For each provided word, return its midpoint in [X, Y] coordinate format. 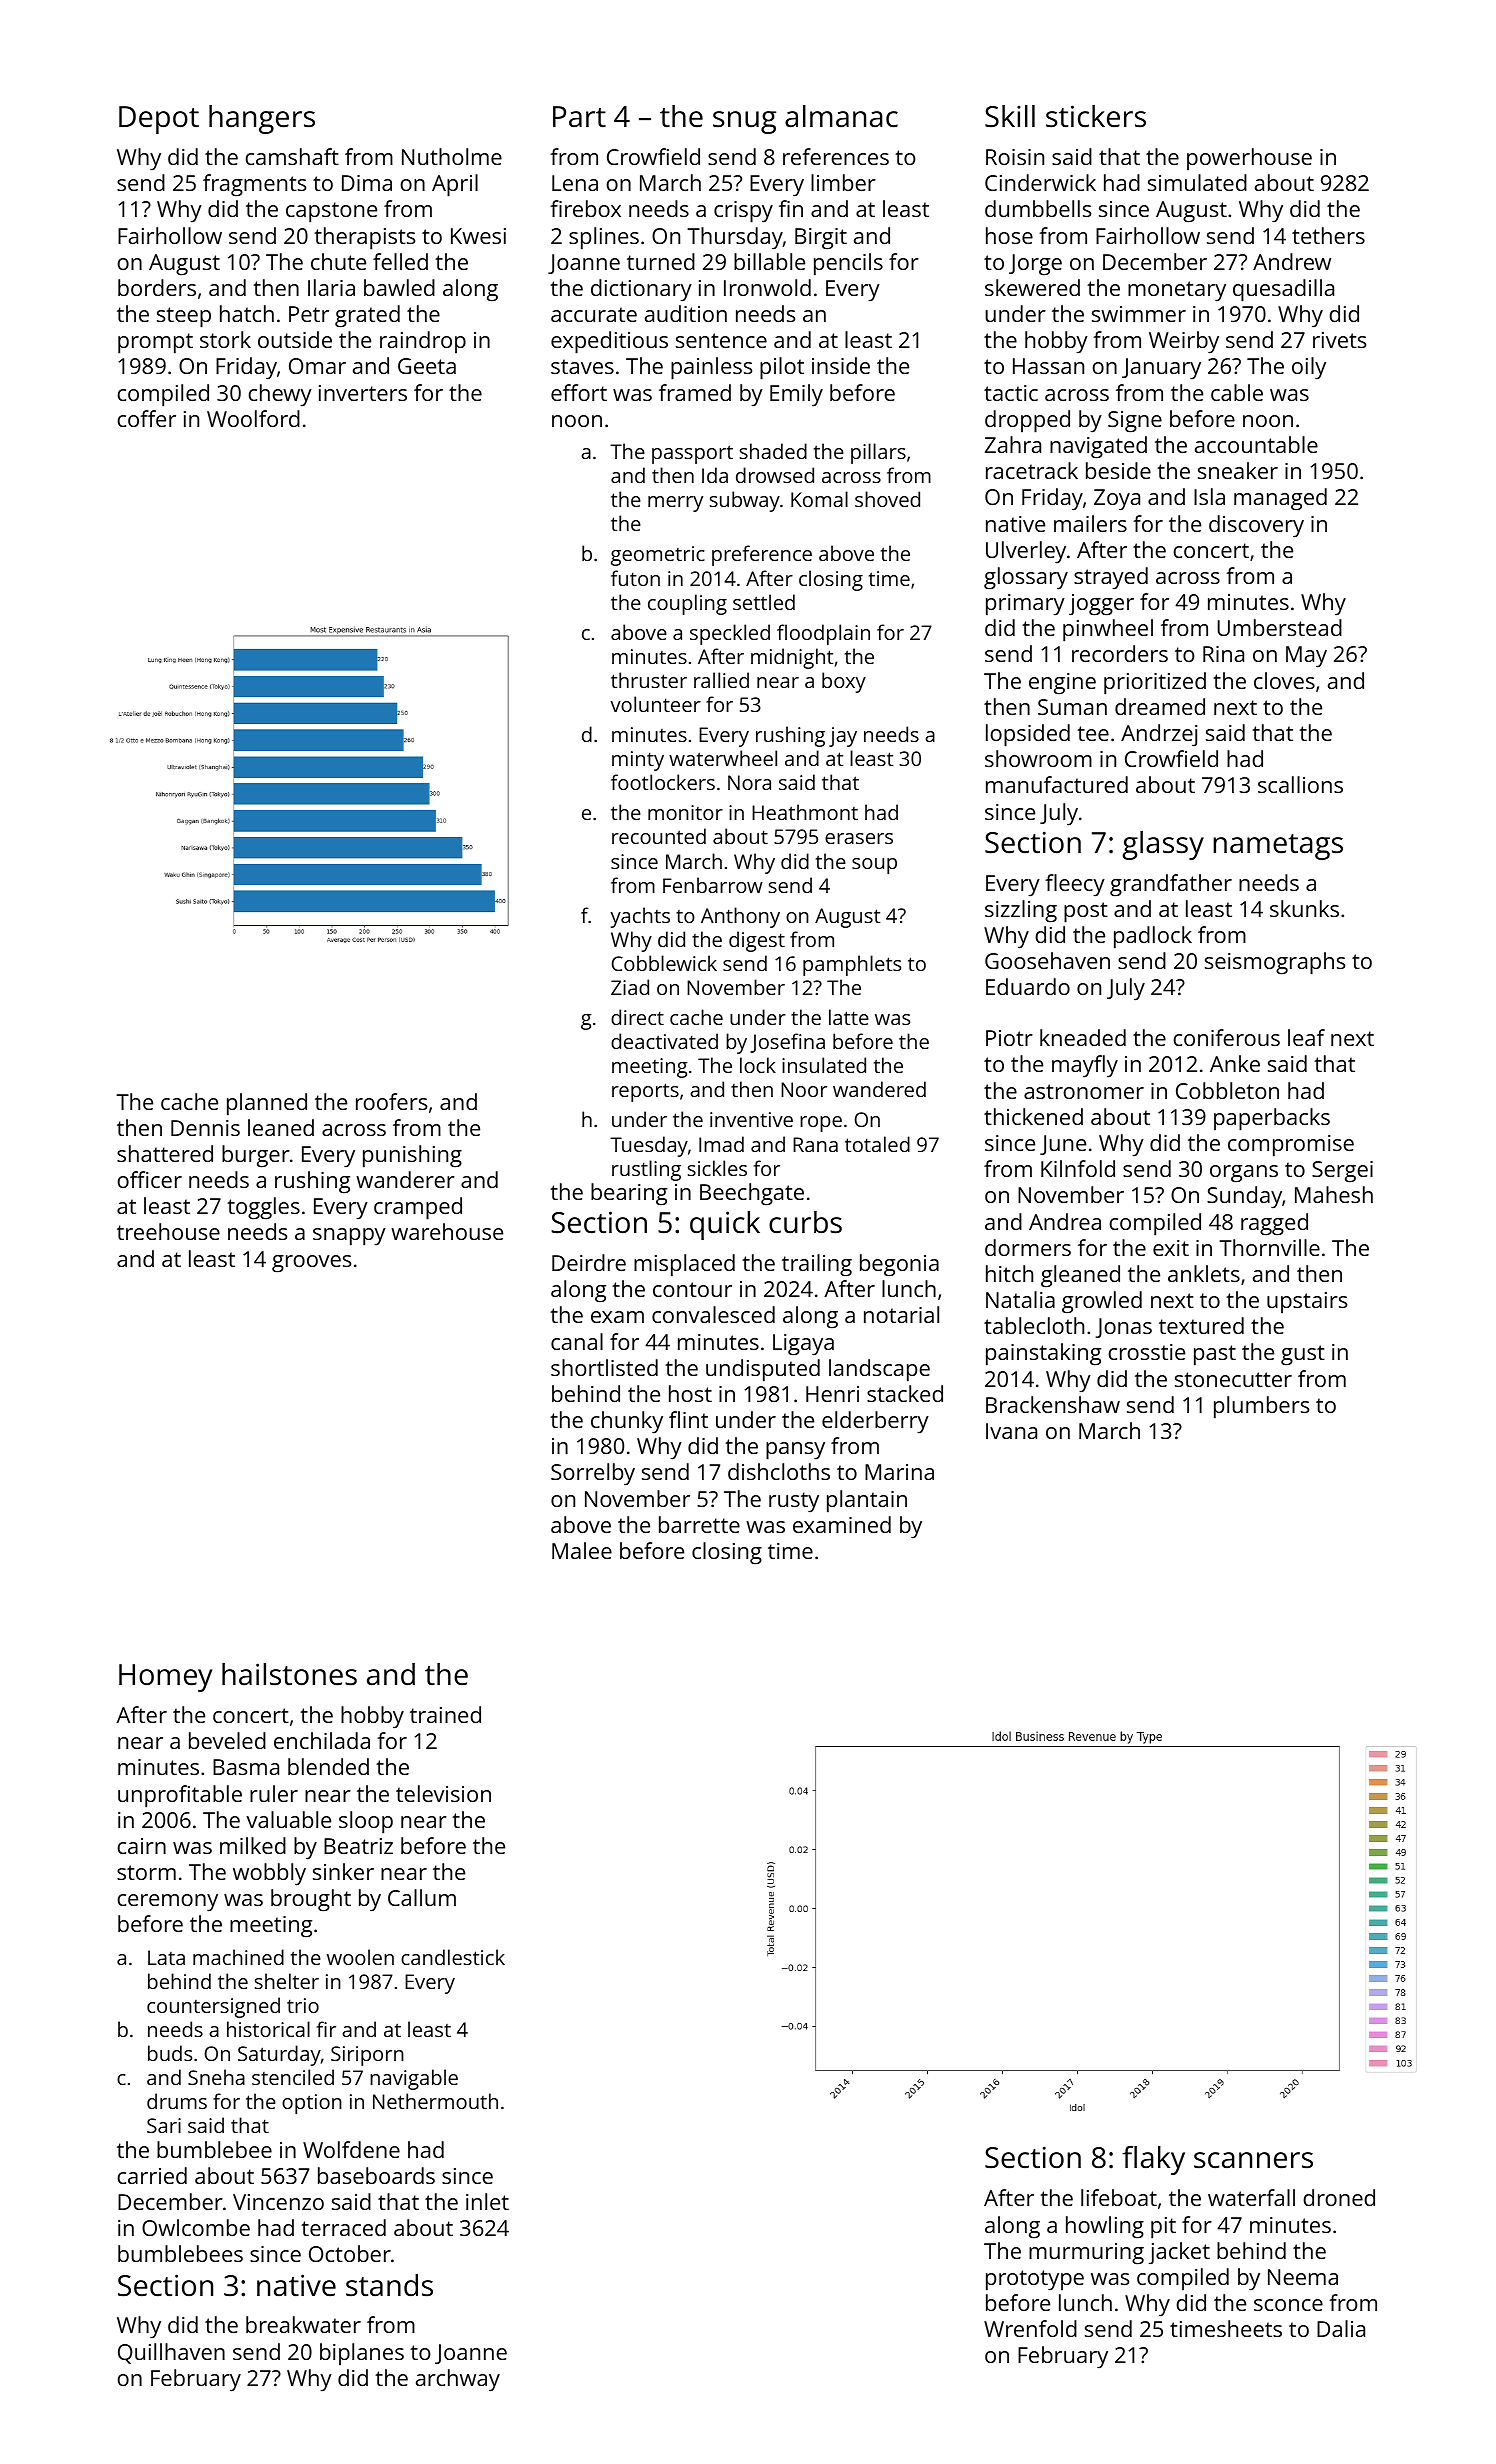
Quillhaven [171, 2353]
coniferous [1227, 1037]
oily [1309, 368]
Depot [159, 120]
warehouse [447, 1231]
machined [238, 1957]
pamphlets [852, 965]
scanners [1253, 2160]
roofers [391, 1101]
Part [579, 117]
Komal [819, 499]
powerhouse [1249, 159]
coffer [147, 418]
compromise [1291, 1146]
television [443, 1793]
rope [821, 1124]
